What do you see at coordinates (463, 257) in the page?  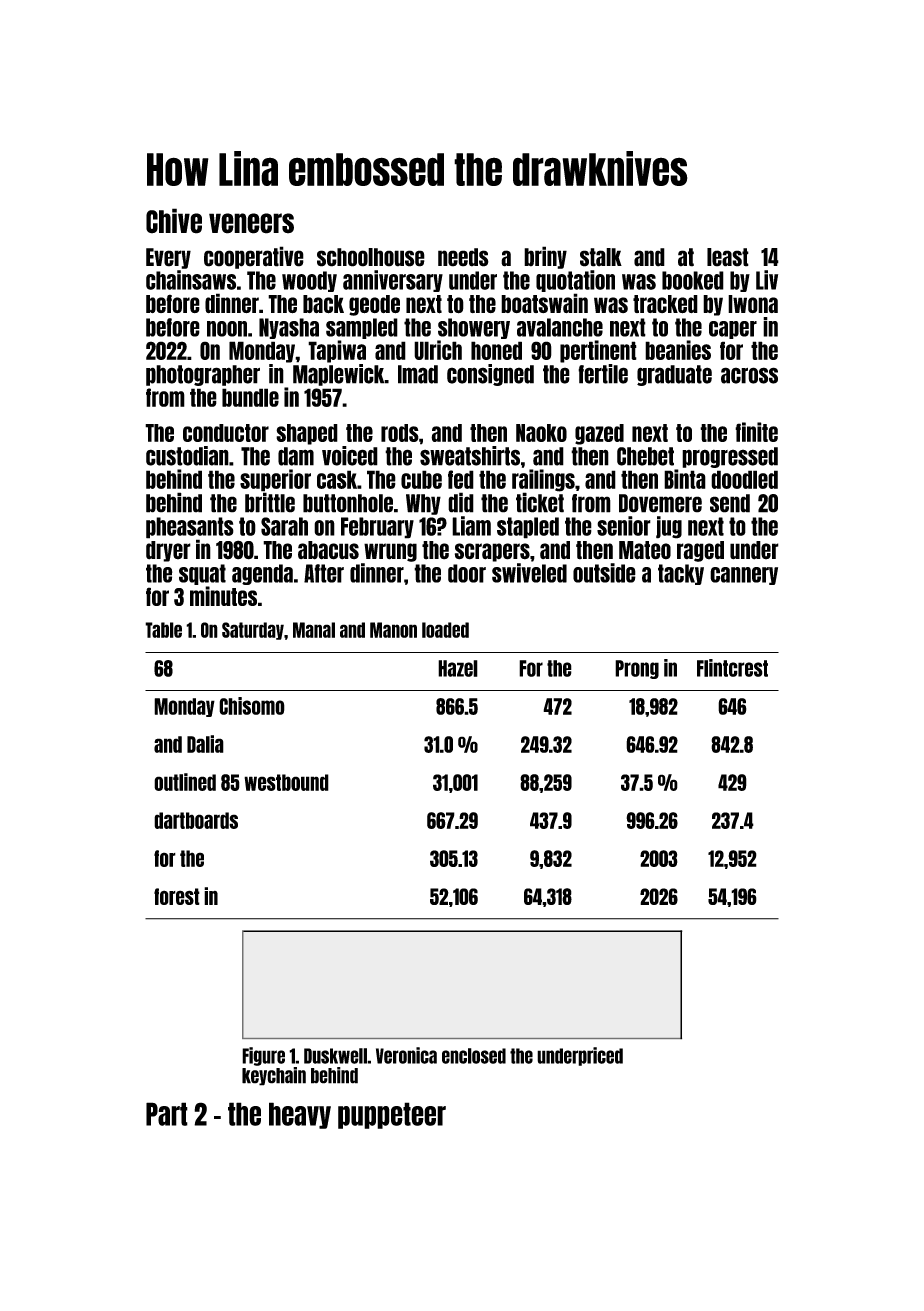 I see `needs` at bounding box center [463, 257].
